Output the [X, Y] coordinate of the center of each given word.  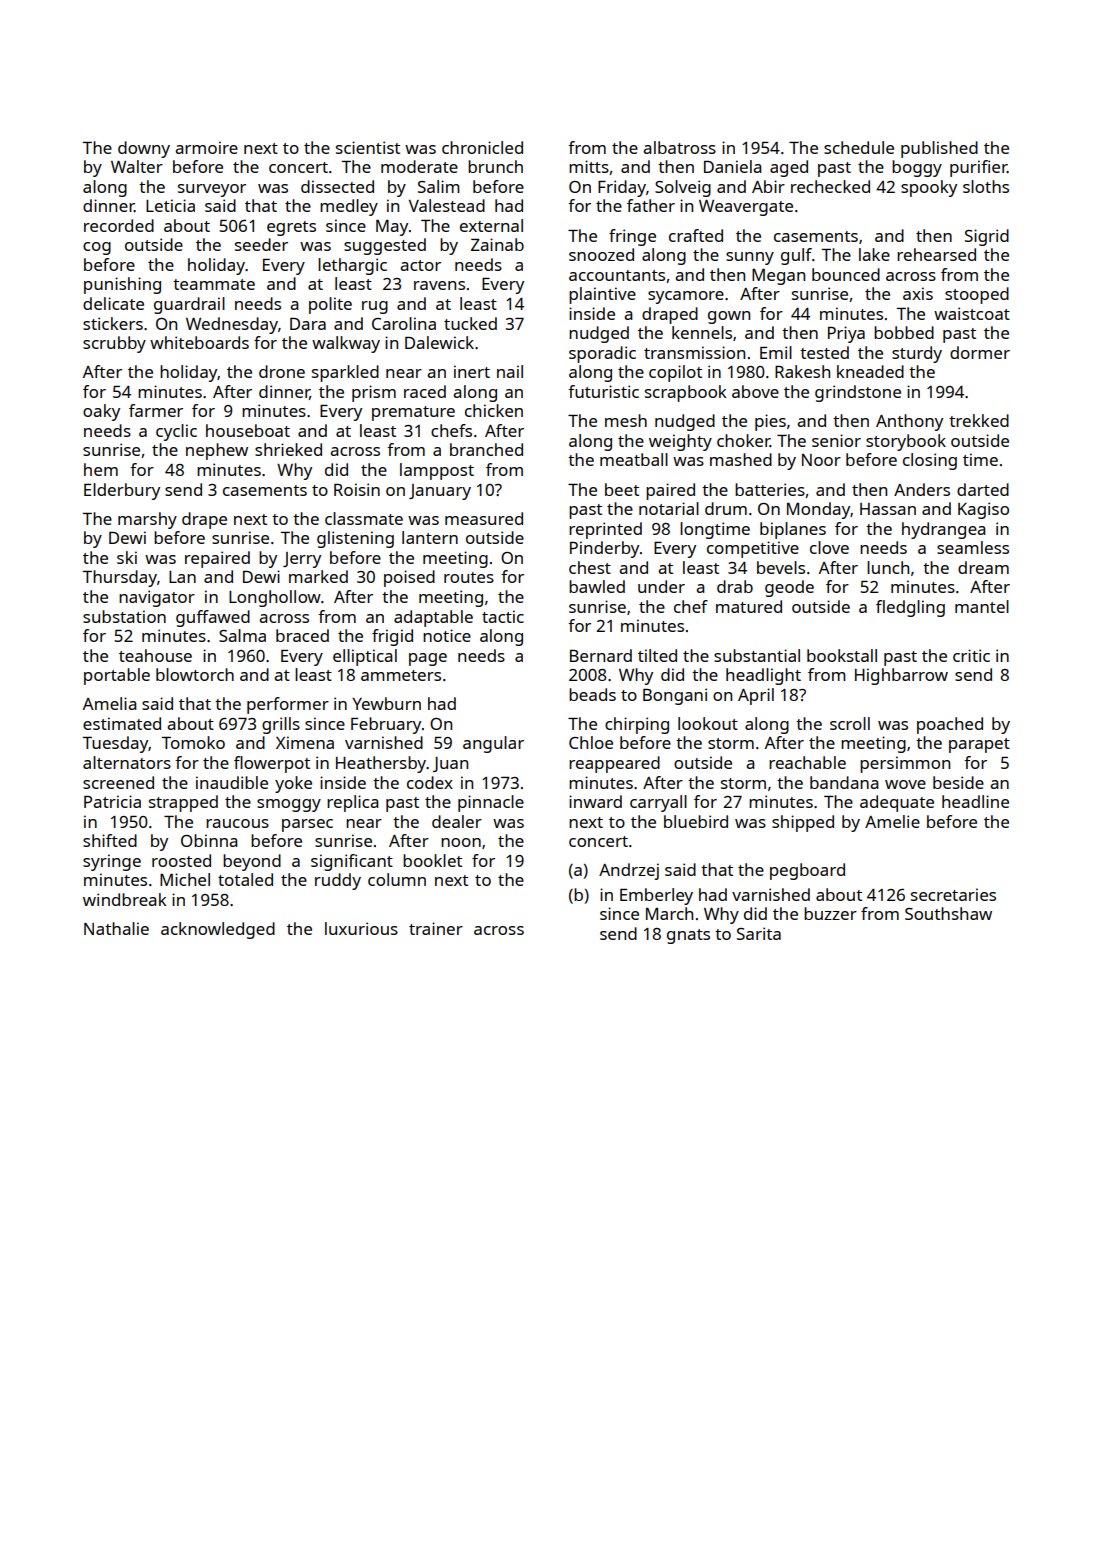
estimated [122, 723]
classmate [364, 518]
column [397, 879]
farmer [156, 410]
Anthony [909, 422]
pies [770, 422]
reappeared [614, 764]
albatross [679, 147]
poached [950, 725]
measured [484, 518]
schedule [859, 147]
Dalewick [439, 342]
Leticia [170, 205]
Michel [185, 879]
